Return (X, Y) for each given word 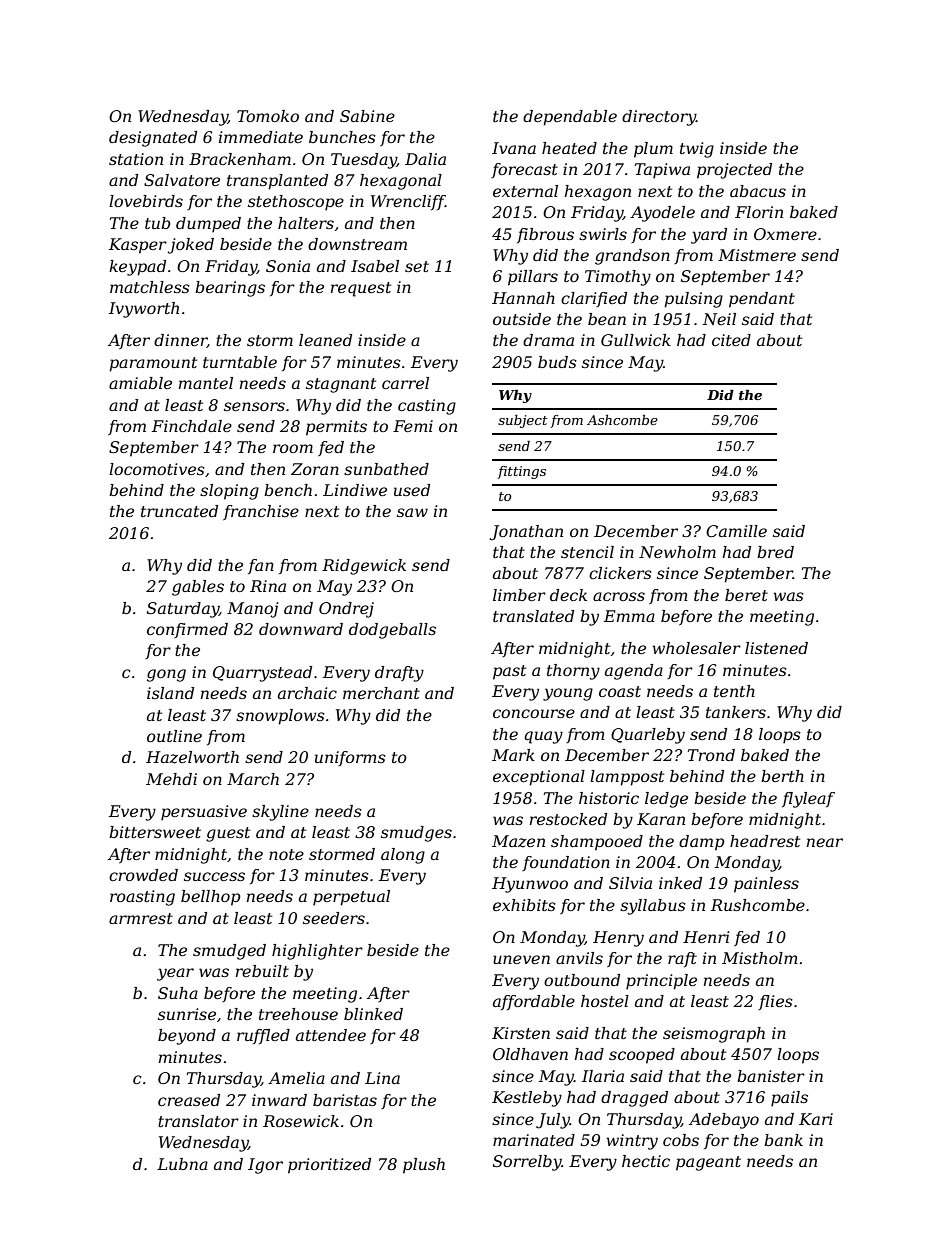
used (412, 490)
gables (198, 588)
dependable (570, 118)
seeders (334, 918)
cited (731, 340)
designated (153, 139)
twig (697, 150)
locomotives (157, 469)
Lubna (182, 1164)
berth (782, 776)
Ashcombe (622, 420)
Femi (413, 426)
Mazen (518, 841)
